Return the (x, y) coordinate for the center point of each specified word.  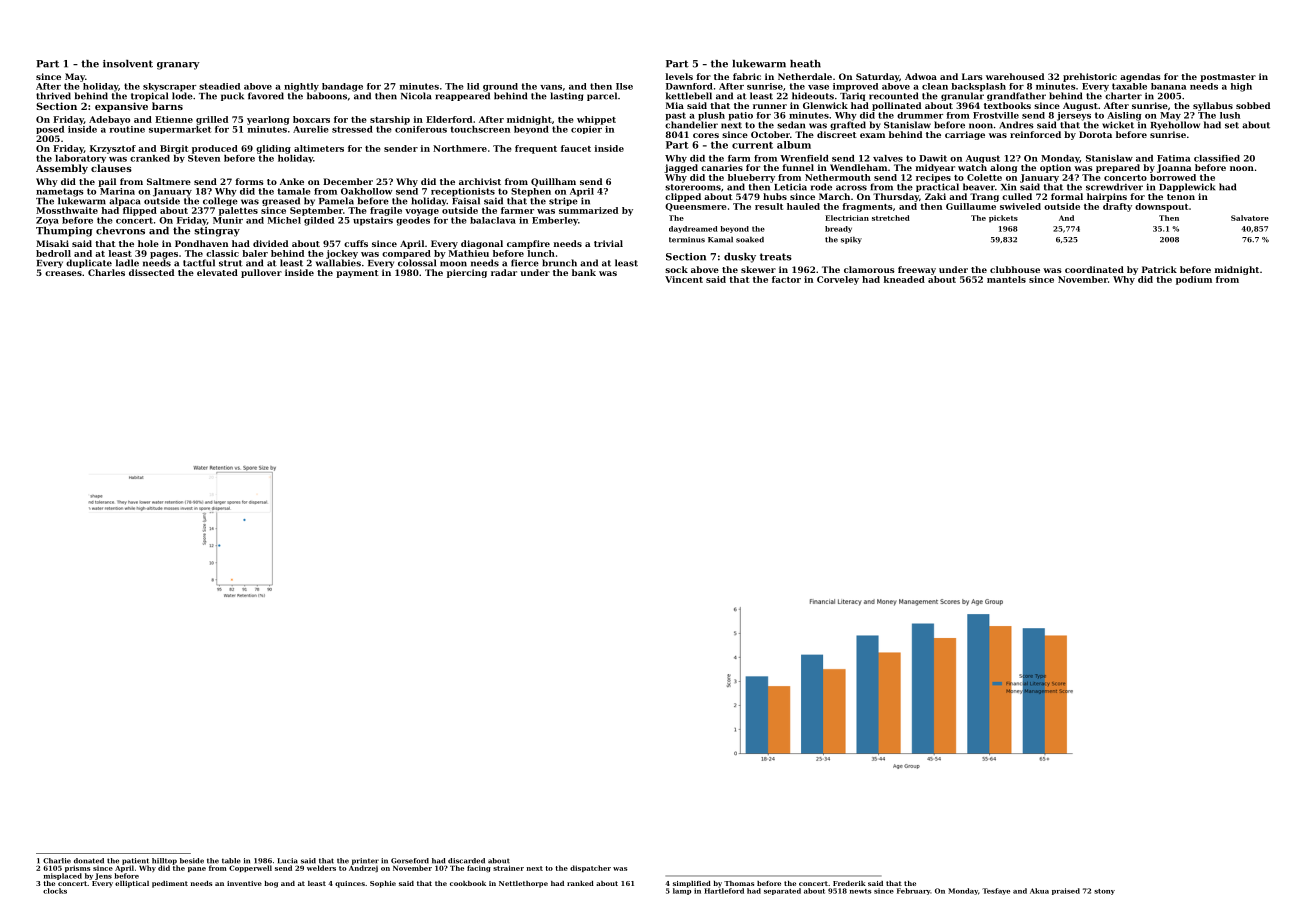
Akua (1039, 891)
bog (271, 884)
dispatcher (590, 868)
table (231, 861)
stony (1104, 892)
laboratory (80, 159)
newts (861, 891)
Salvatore (1250, 218)
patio (740, 116)
